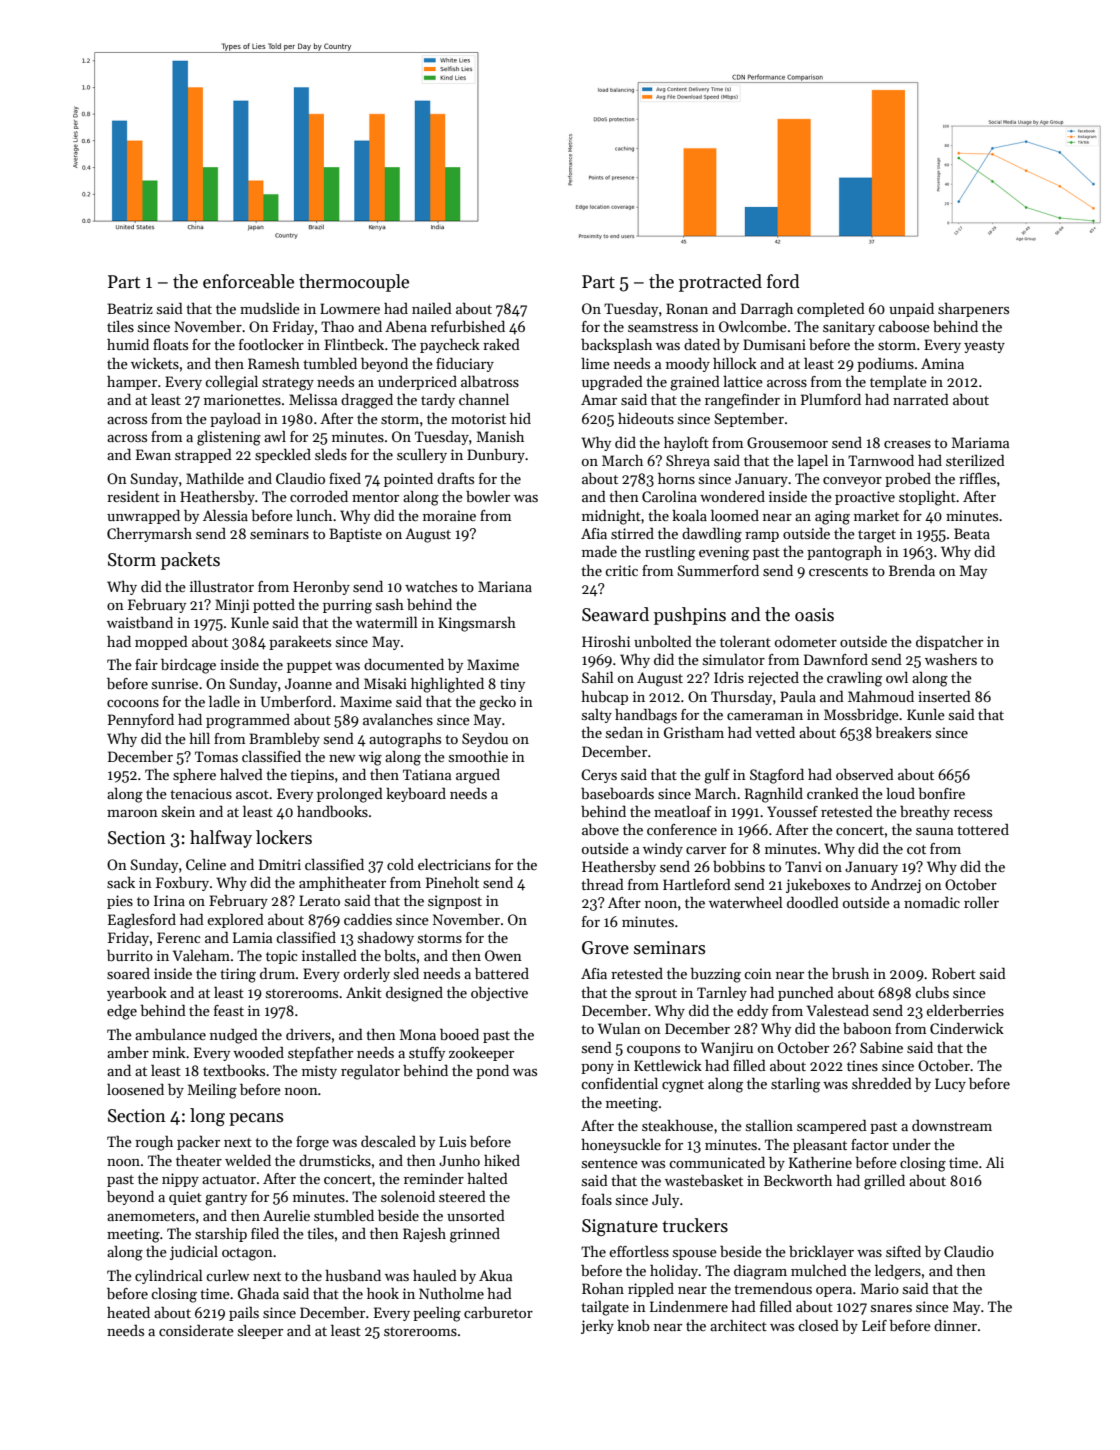  What do you see at coordinates (656, 995) in the screenshot?
I see `sprout` at bounding box center [656, 995].
